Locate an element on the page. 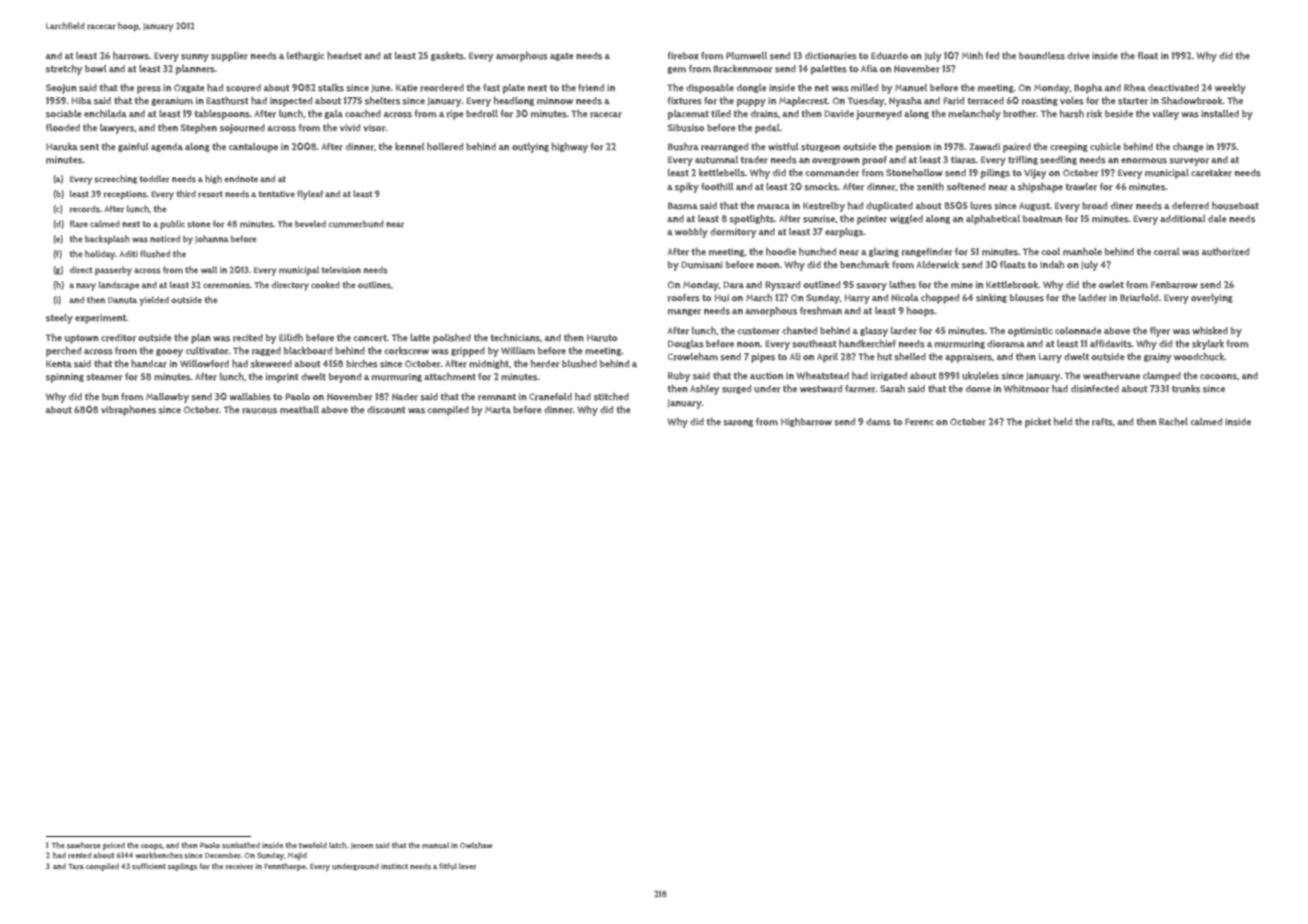  Minh is located at coordinates (972, 55).
